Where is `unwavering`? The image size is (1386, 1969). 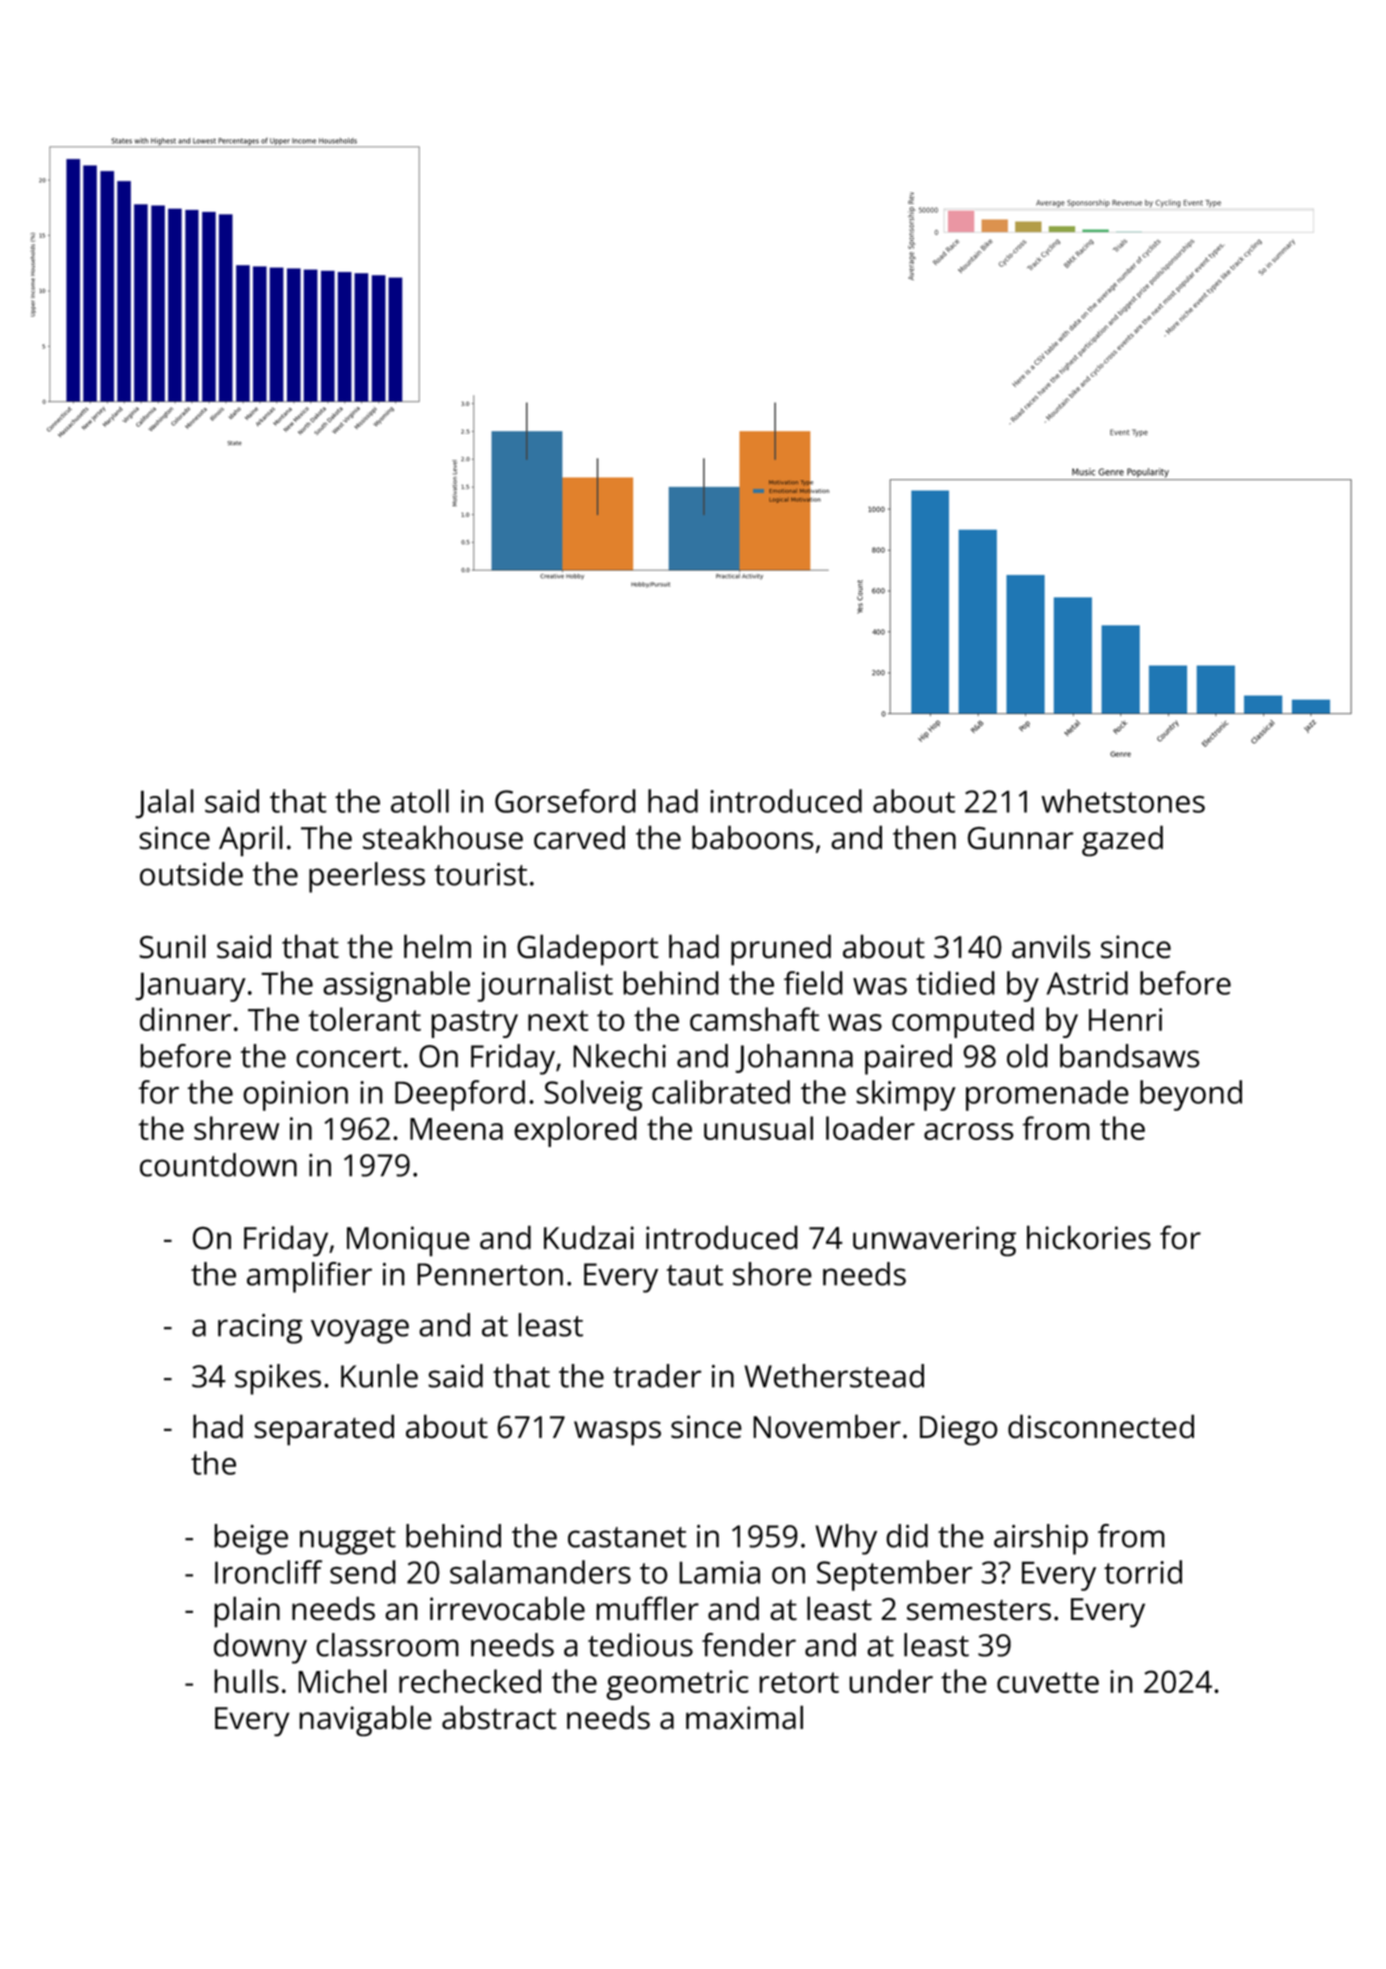 unwavering is located at coordinates (934, 1241).
